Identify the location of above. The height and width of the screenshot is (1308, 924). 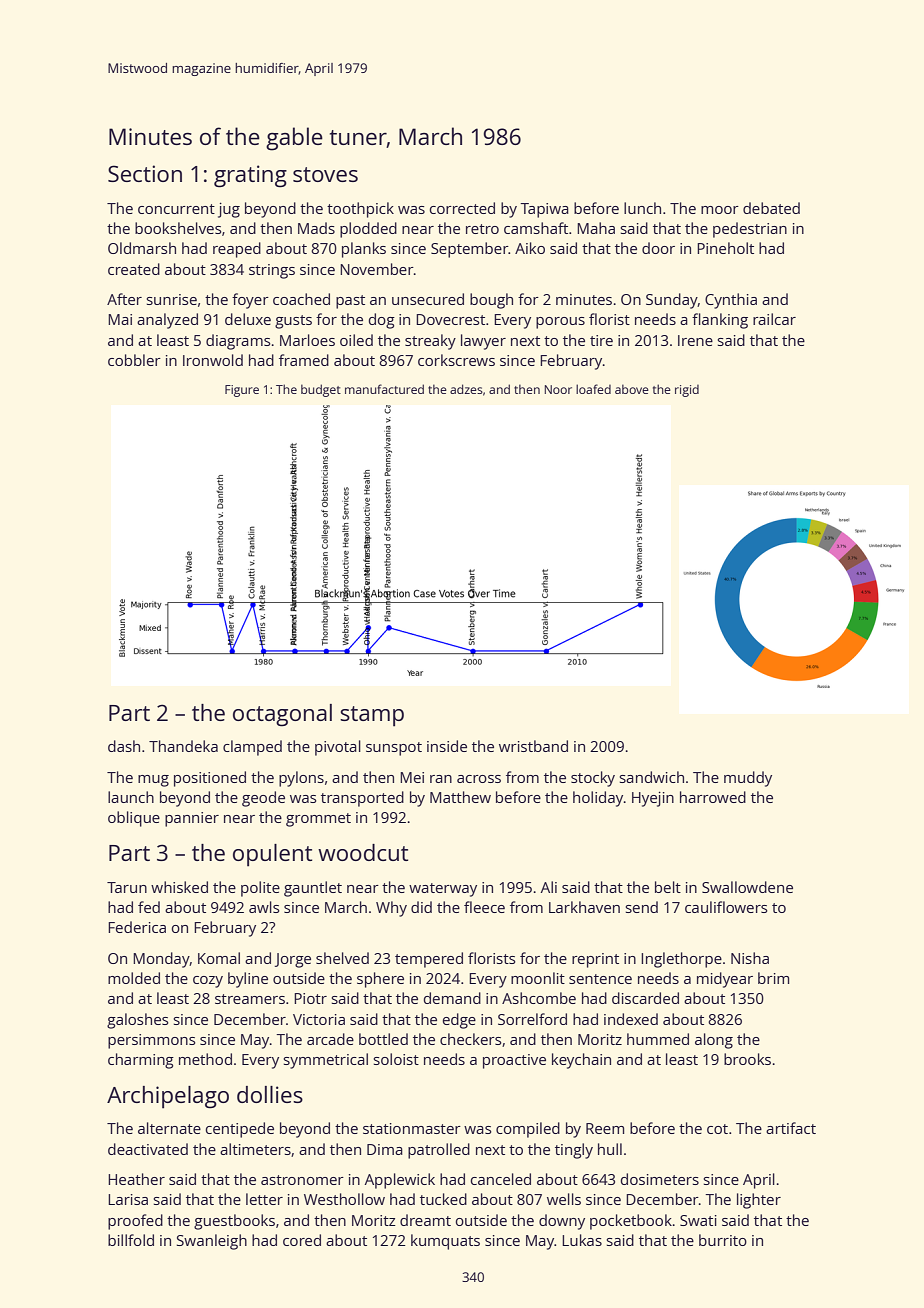
(632, 389).
